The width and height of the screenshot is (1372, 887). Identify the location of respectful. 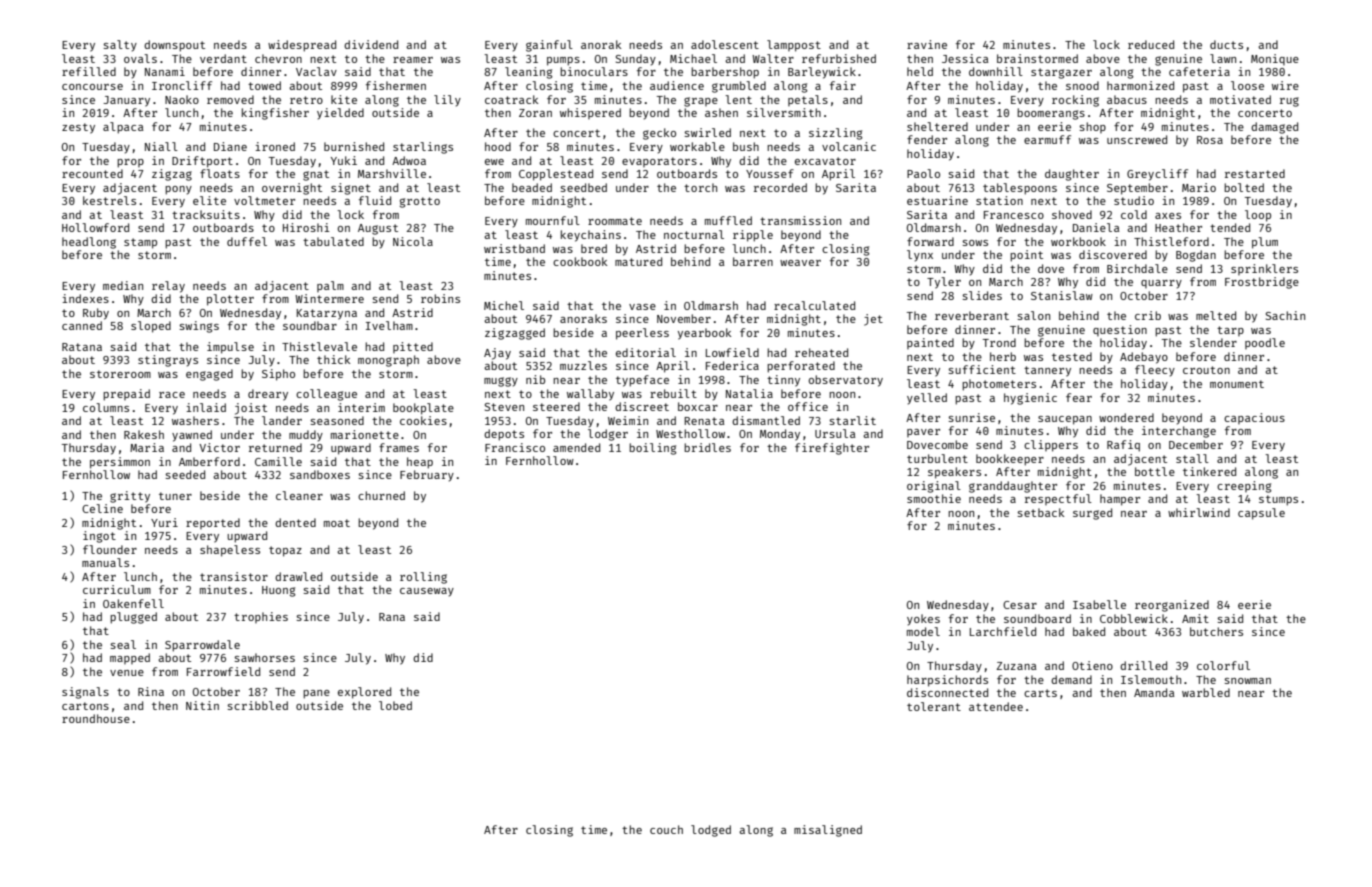
(1058, 499).
